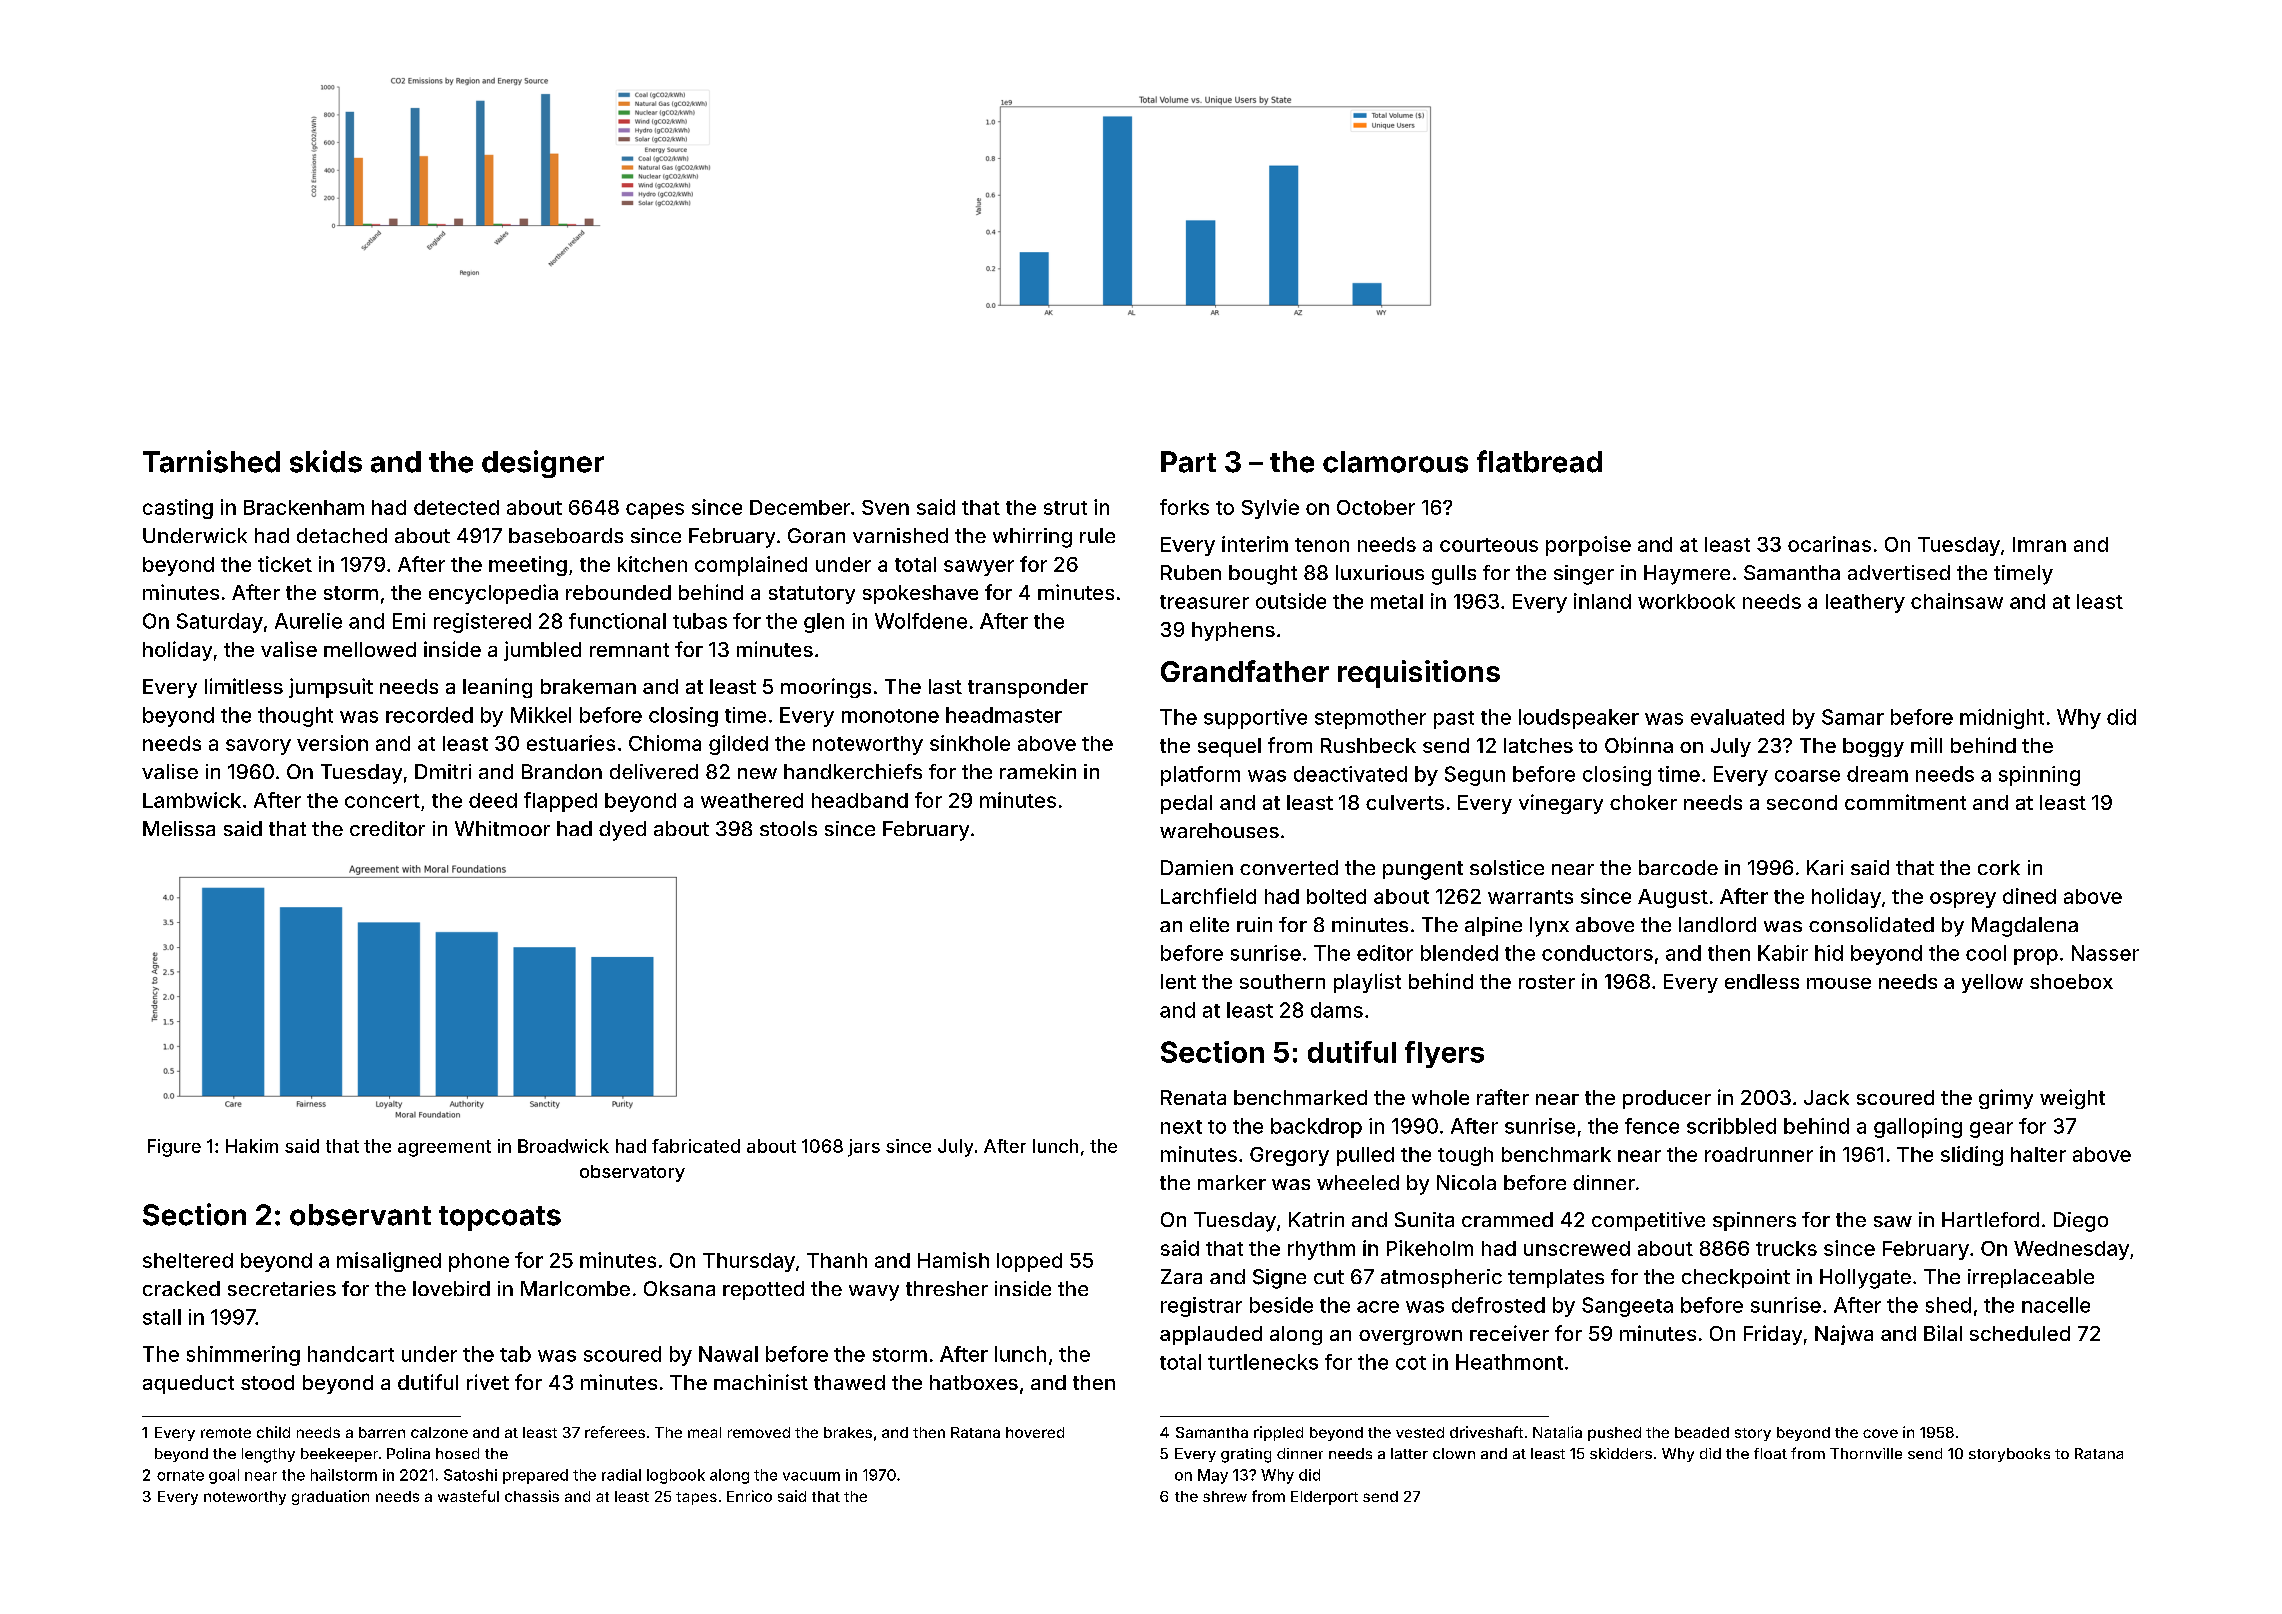 The image size is (2282, 1614). I want to click on producer, so click(1667, 1099).
